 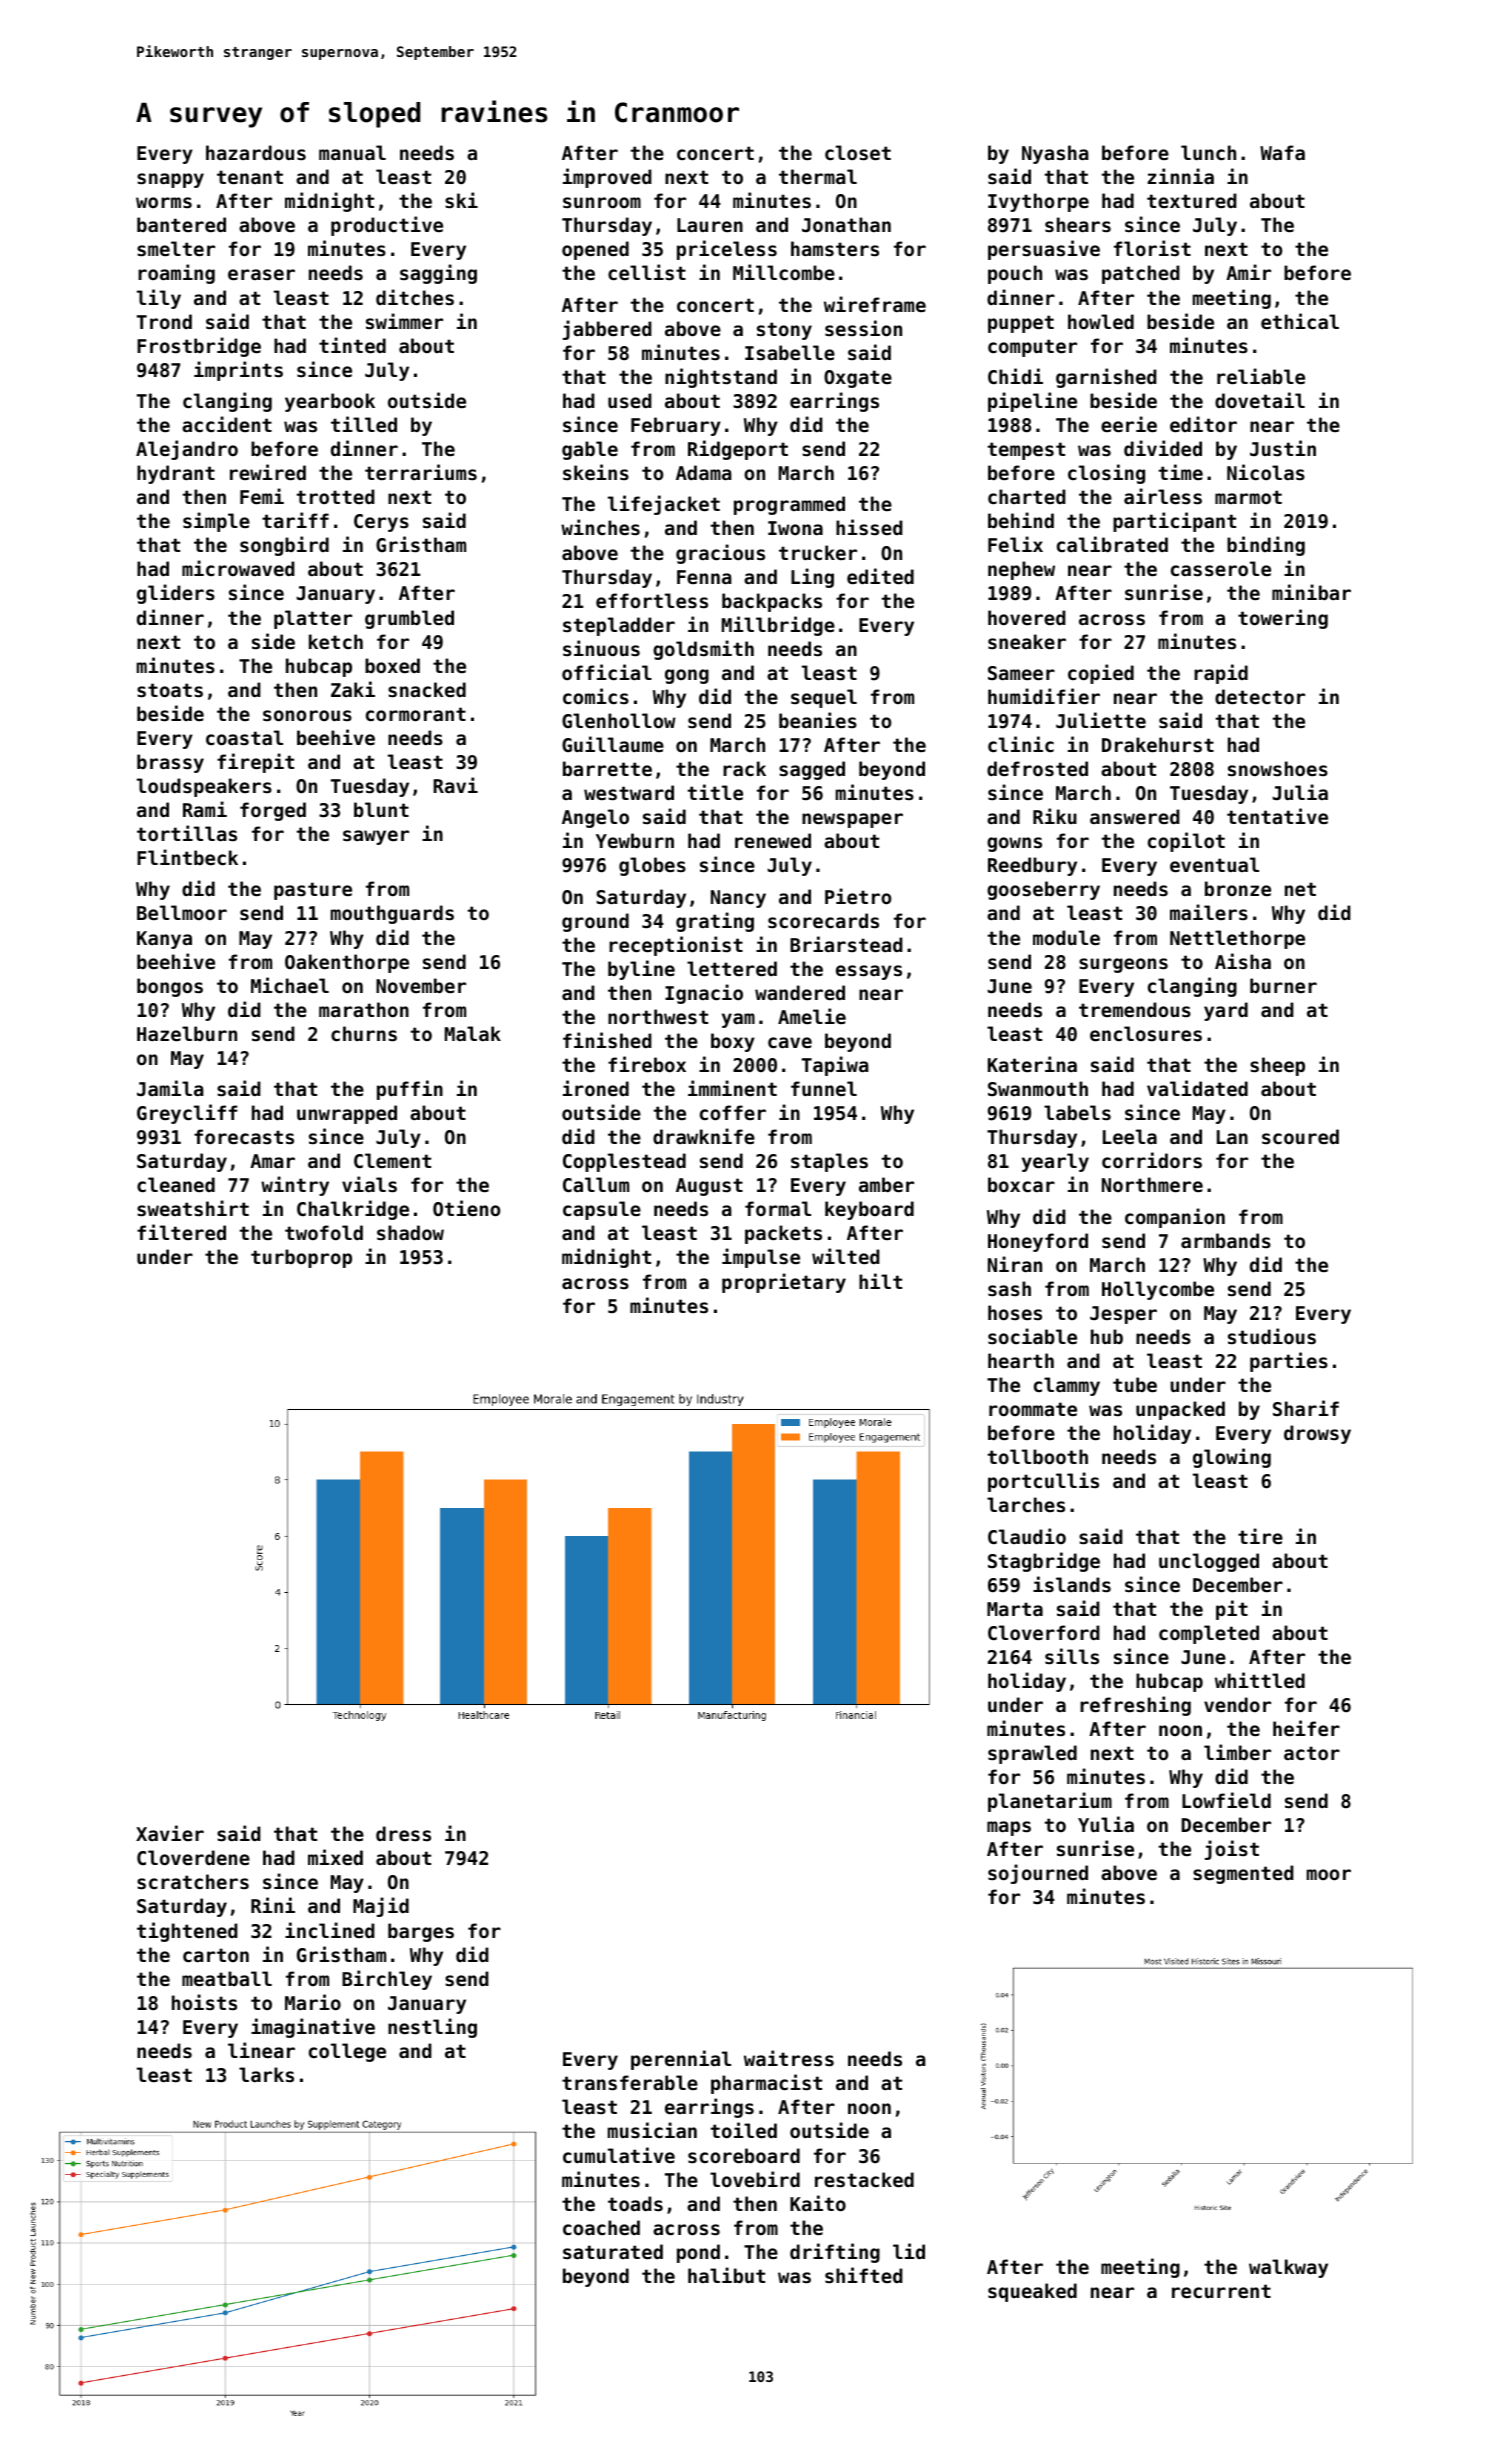 I want to click on larks, so click(x=266, y=2074).
